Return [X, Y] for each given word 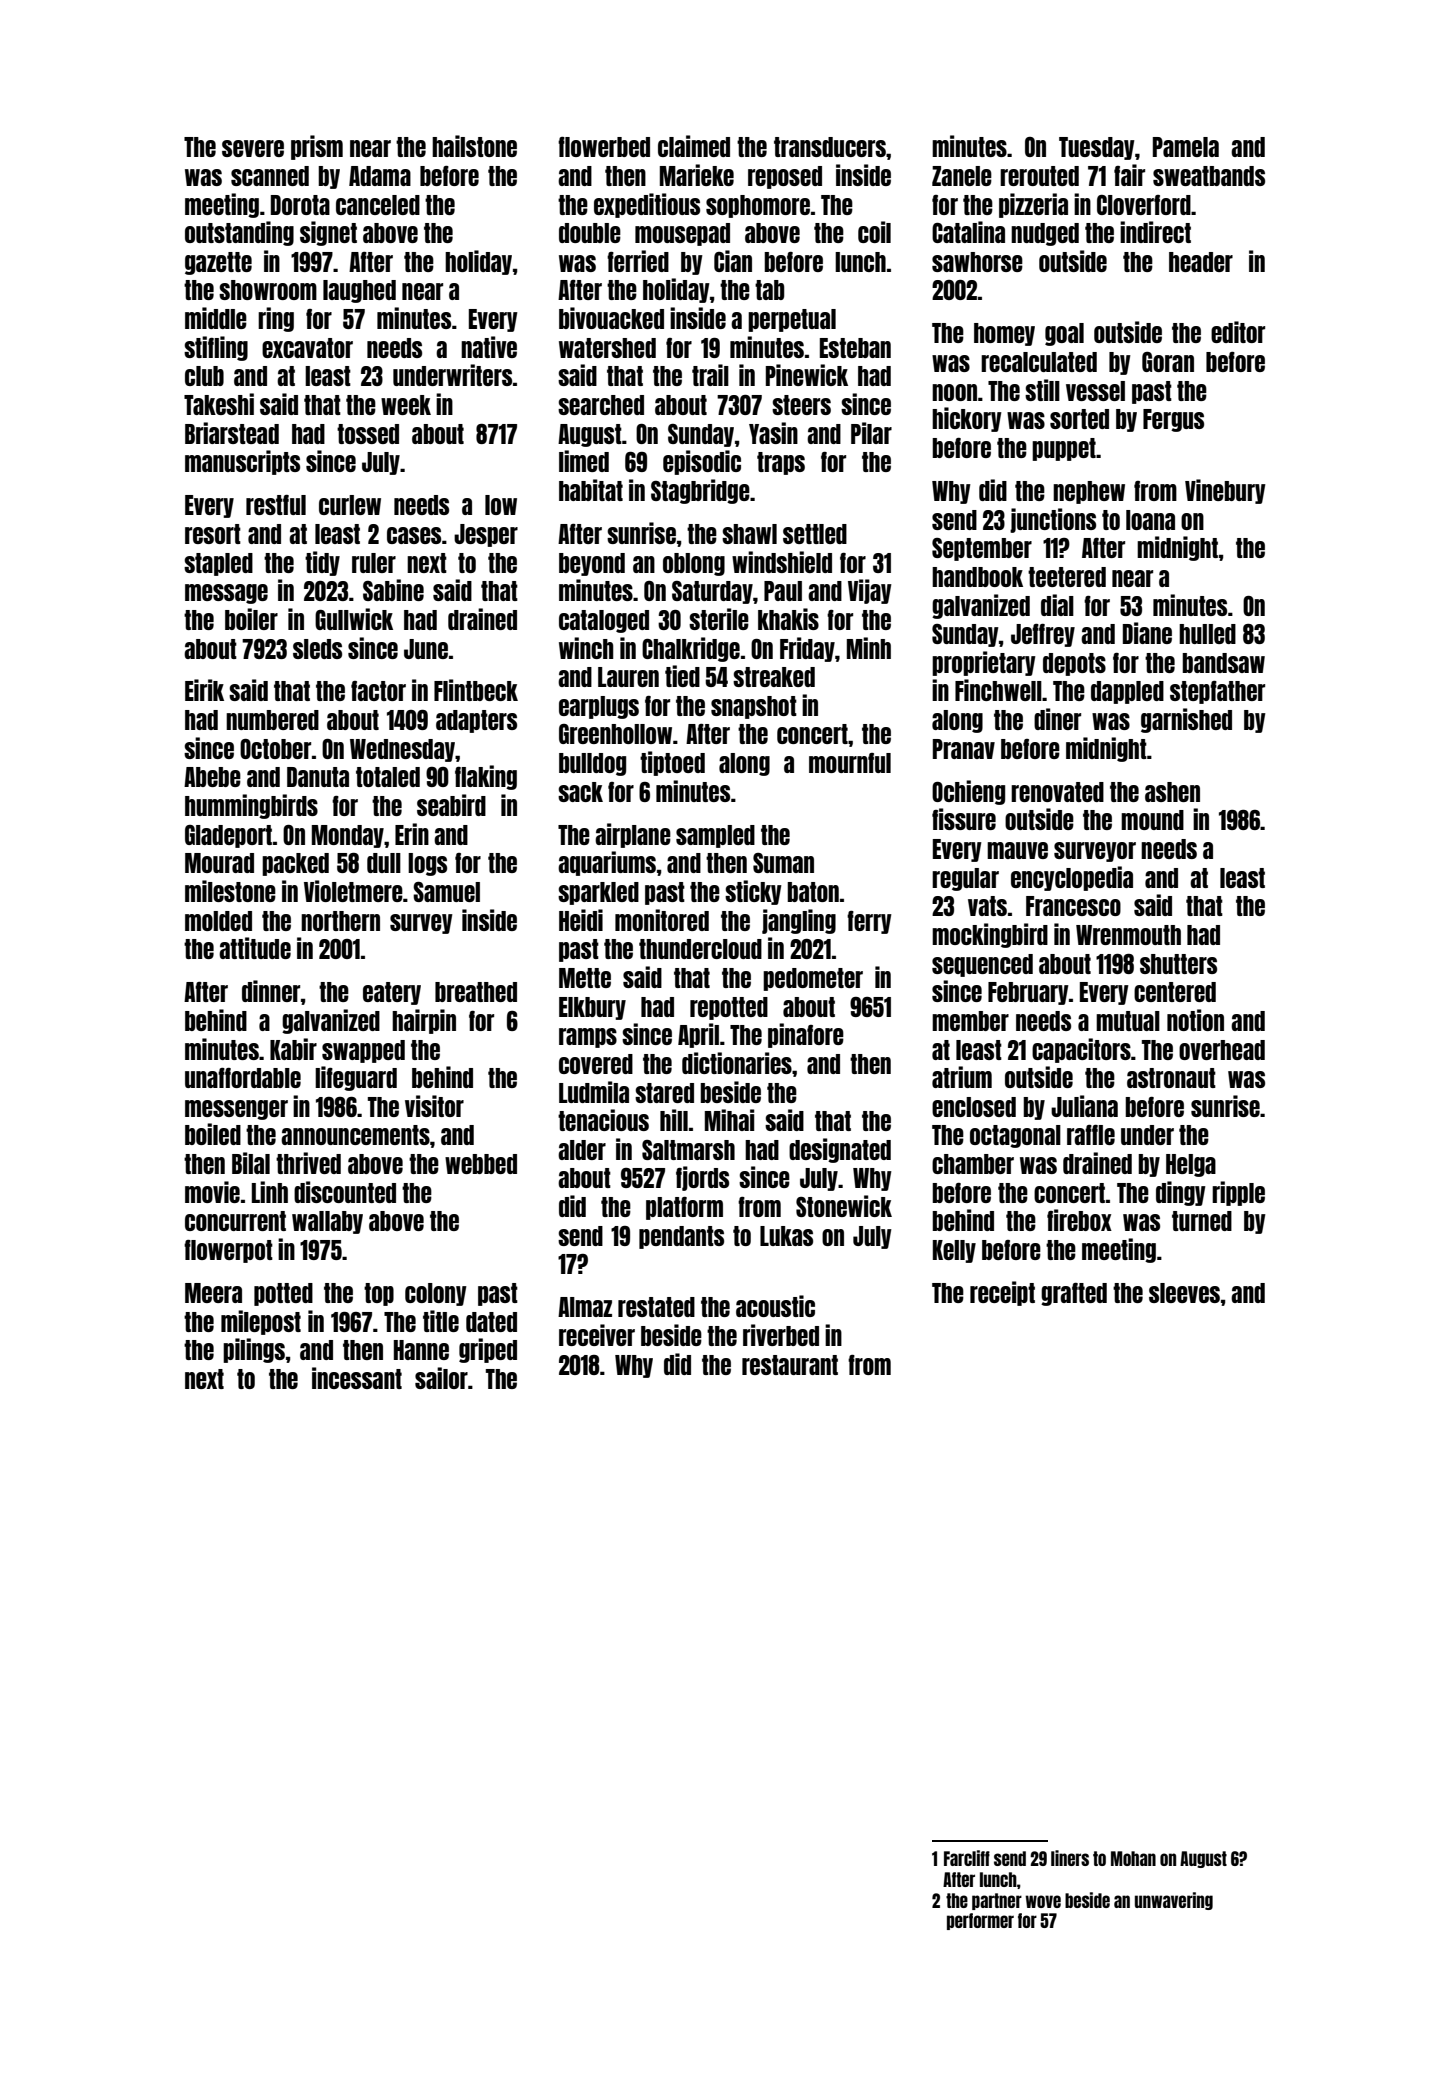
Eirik [204, 690]
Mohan [1133, 1858]
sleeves [1184, 1293]
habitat [591, 490]
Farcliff [967, 1858]
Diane [1147, 633]
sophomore [758, 206]
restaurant [790, 1365]
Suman [783, 863]
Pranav [964, 749]
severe [253, 148]
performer [980, 1921]
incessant [357, 1378]
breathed [476, 992]
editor [1238, 332]
